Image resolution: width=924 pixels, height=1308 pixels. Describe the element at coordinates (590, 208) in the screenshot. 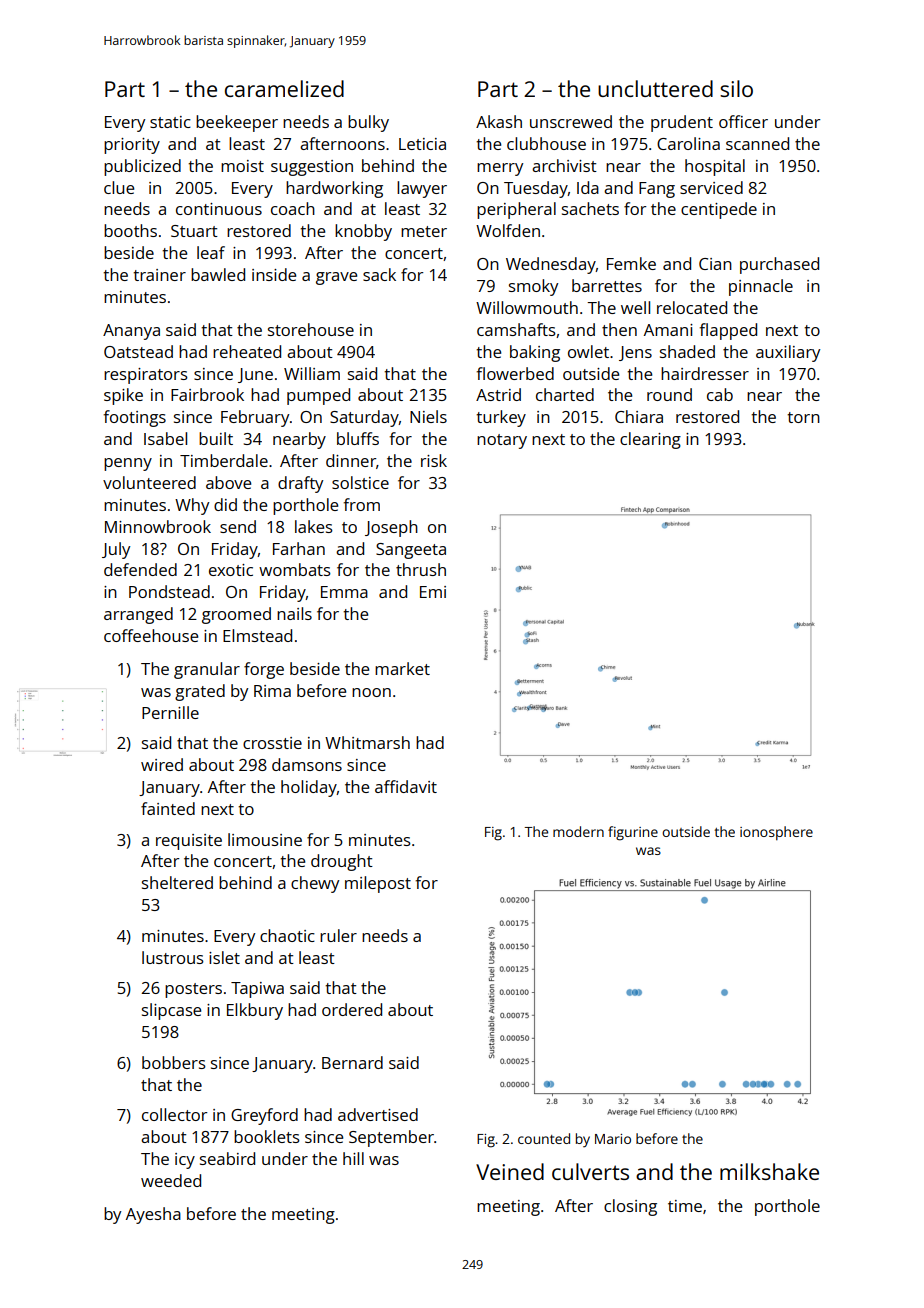

I see `sachets` at that location.
